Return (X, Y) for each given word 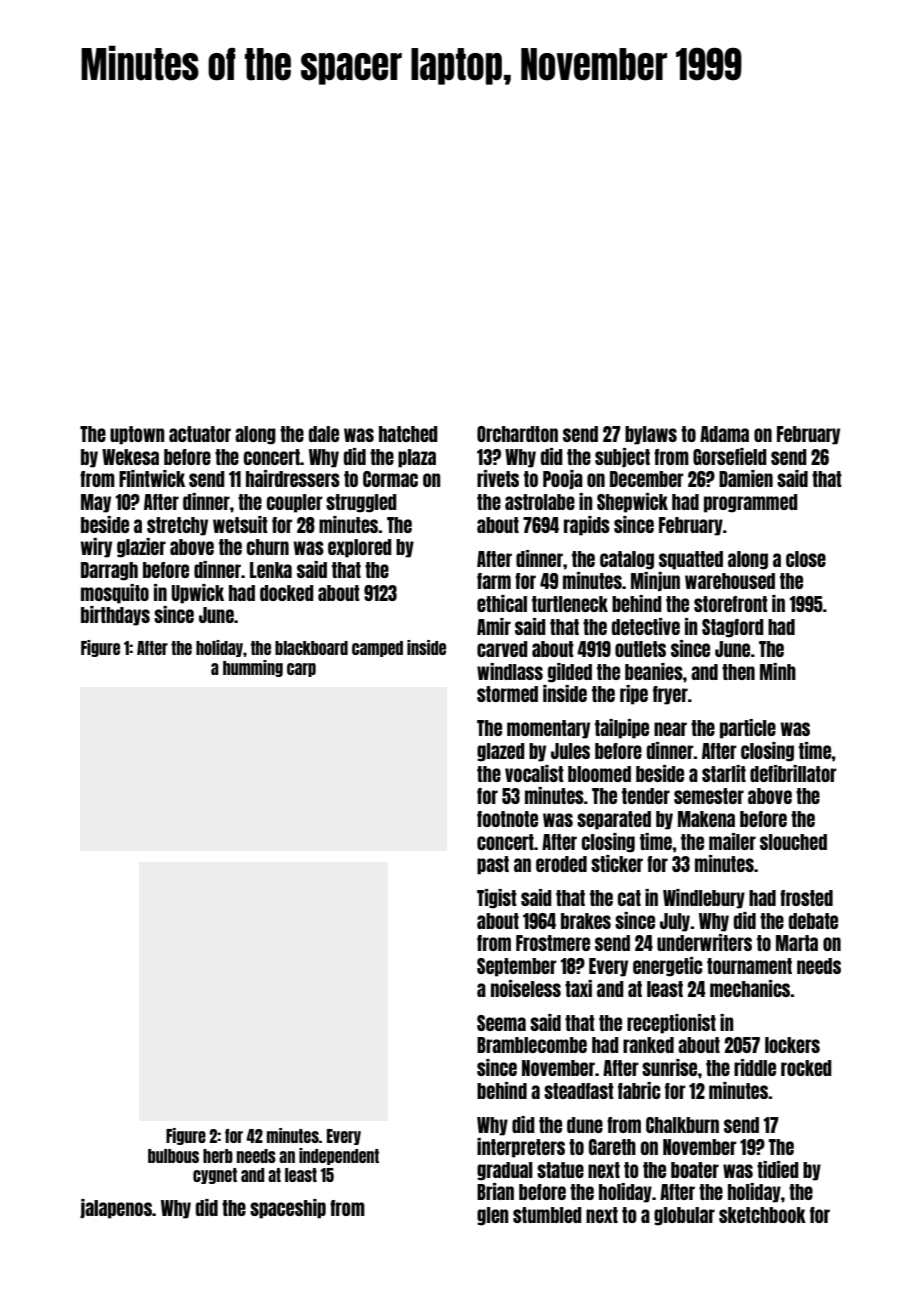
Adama (724, 434)
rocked (806, 1068)
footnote (507, 819)
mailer (732, 841)
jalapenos (116, 1209)
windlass (510, 671)
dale (324, 434)
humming (253, 668)
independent (339, 1156)
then (738, 672)
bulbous (173, 1156)
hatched (408, 434)
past (493, 865)
